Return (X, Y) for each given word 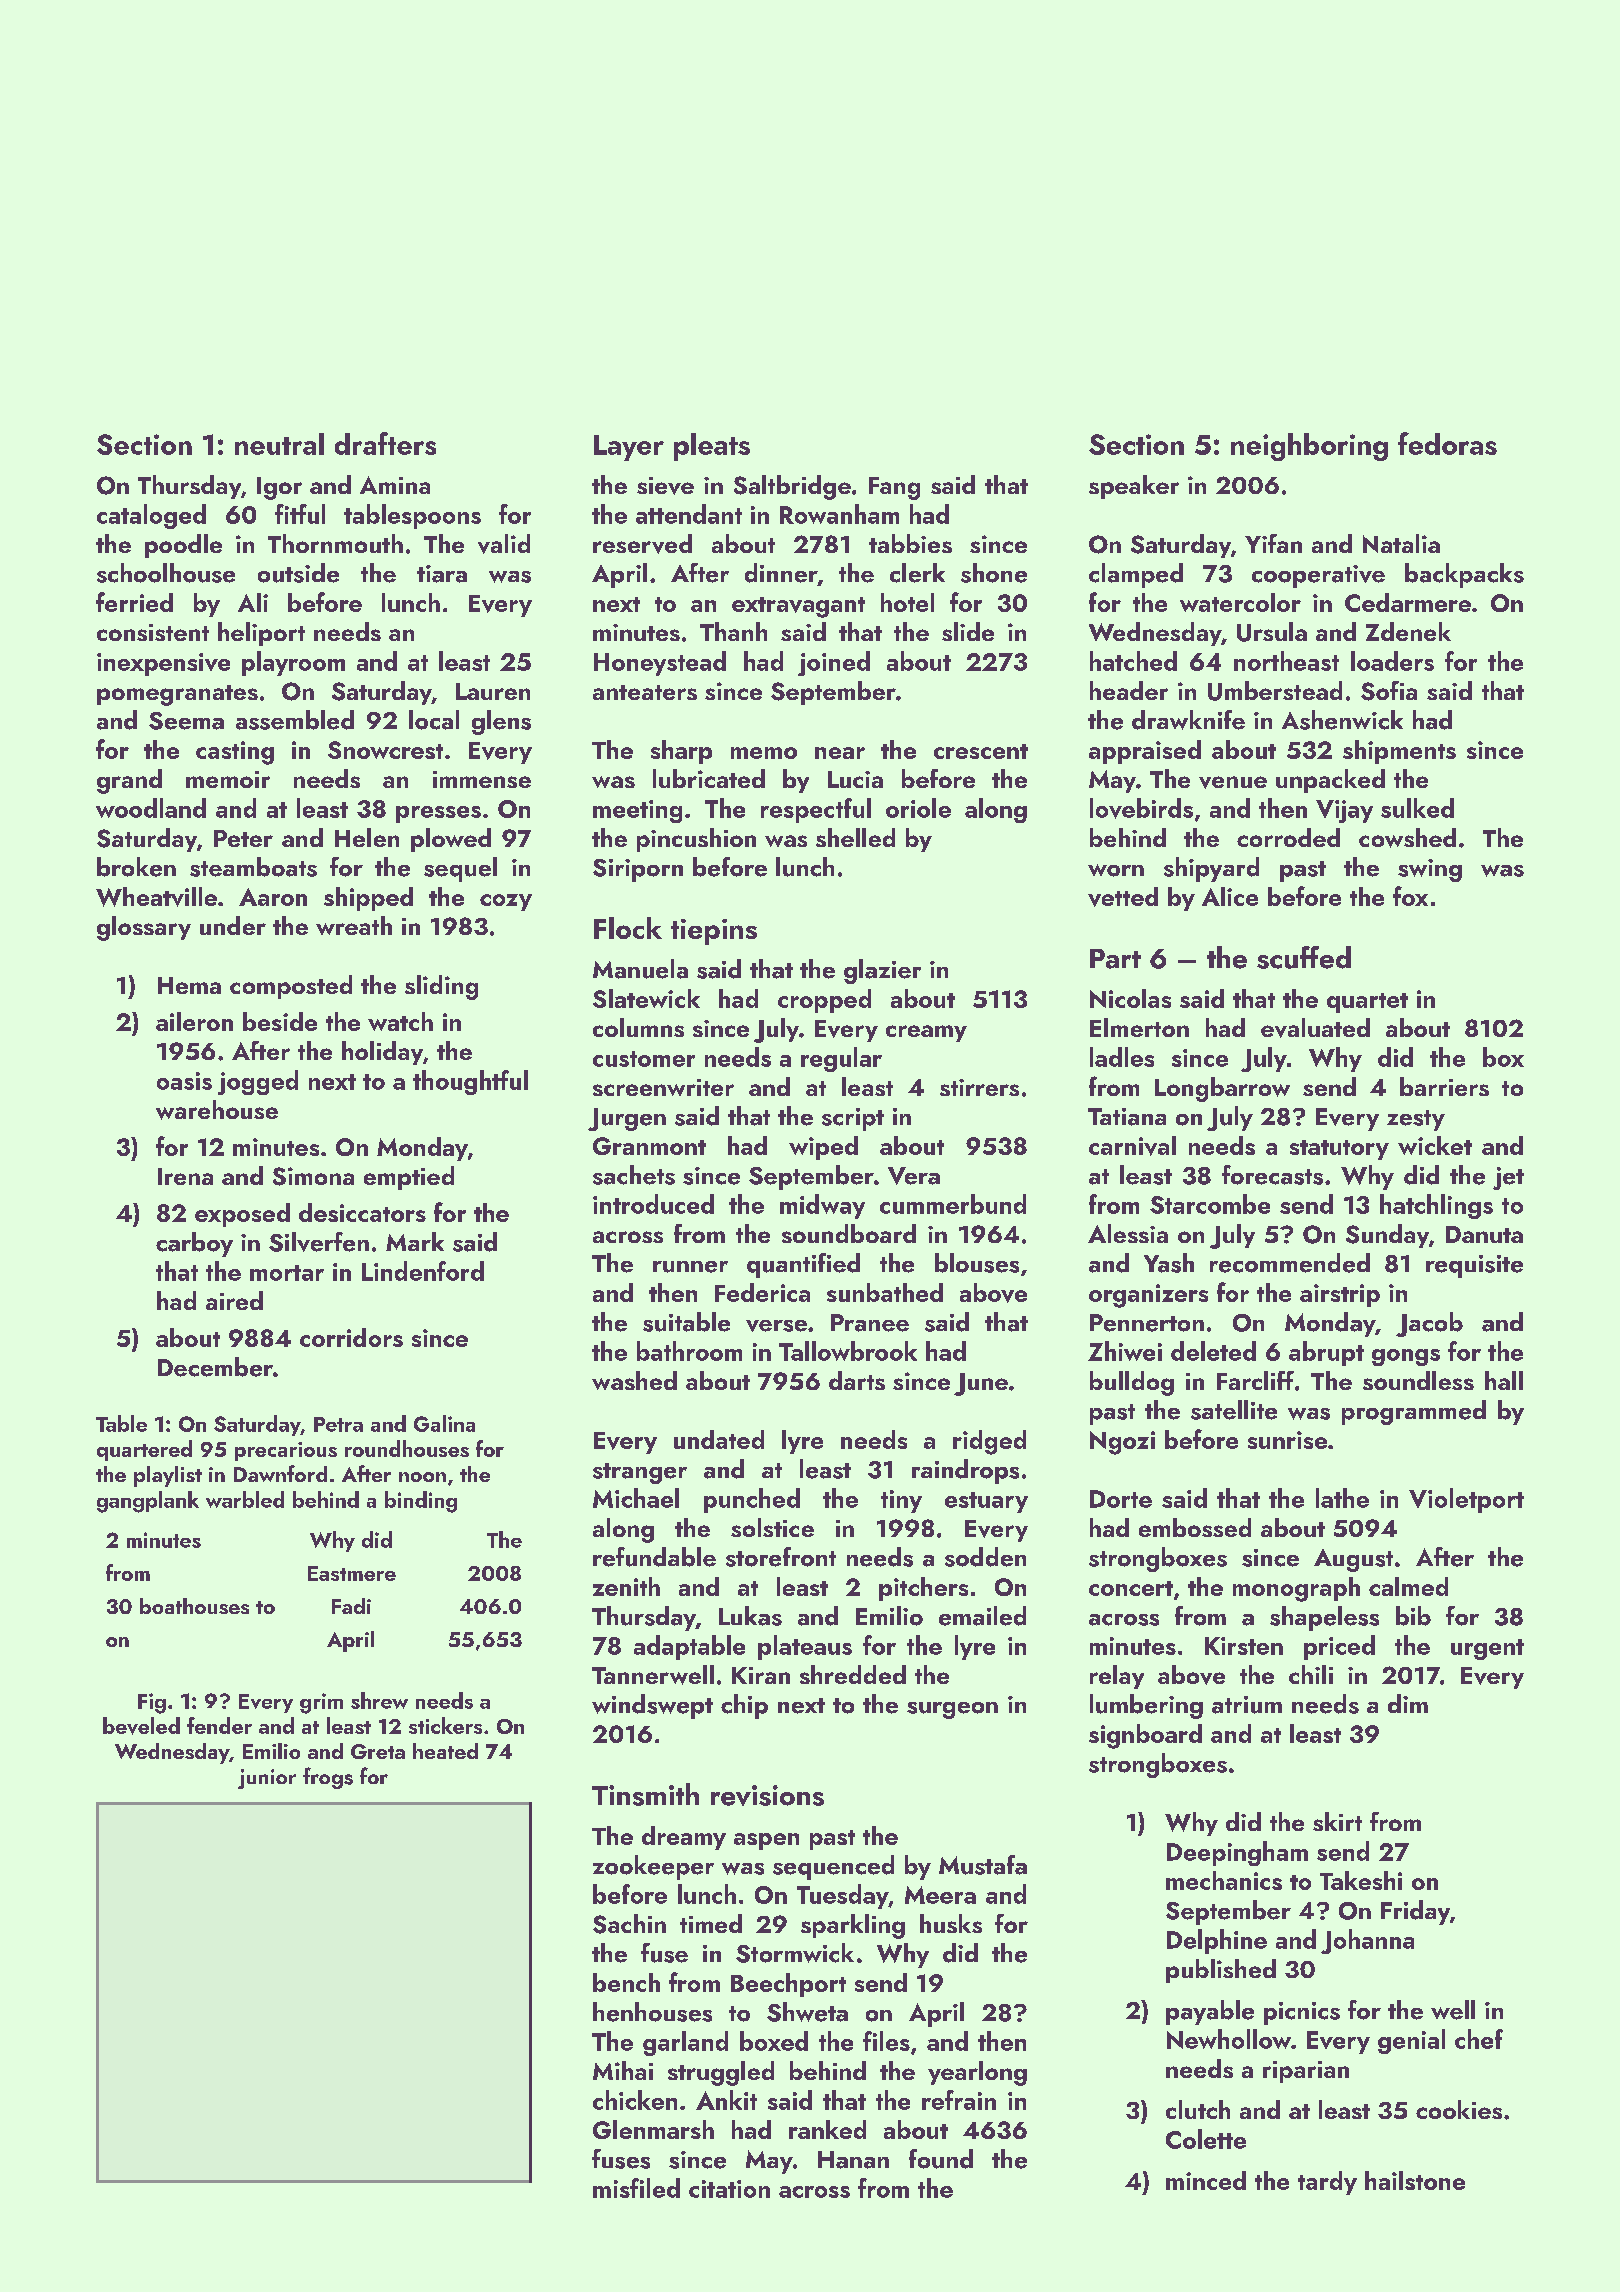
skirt (1337, 1821)
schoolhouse (166, 573)
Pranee (870, 1323)
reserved (642, 544)
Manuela (640, 969)
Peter (243, 838)
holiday (382, 1053)
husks (951, 1923)
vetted (1123, 897)
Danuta (1484, 1234)
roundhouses (407, 1448)
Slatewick (646, 998)
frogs (328, 1778)
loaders (1392, 661)
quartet (1367, 1003)
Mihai (623, 2070)
